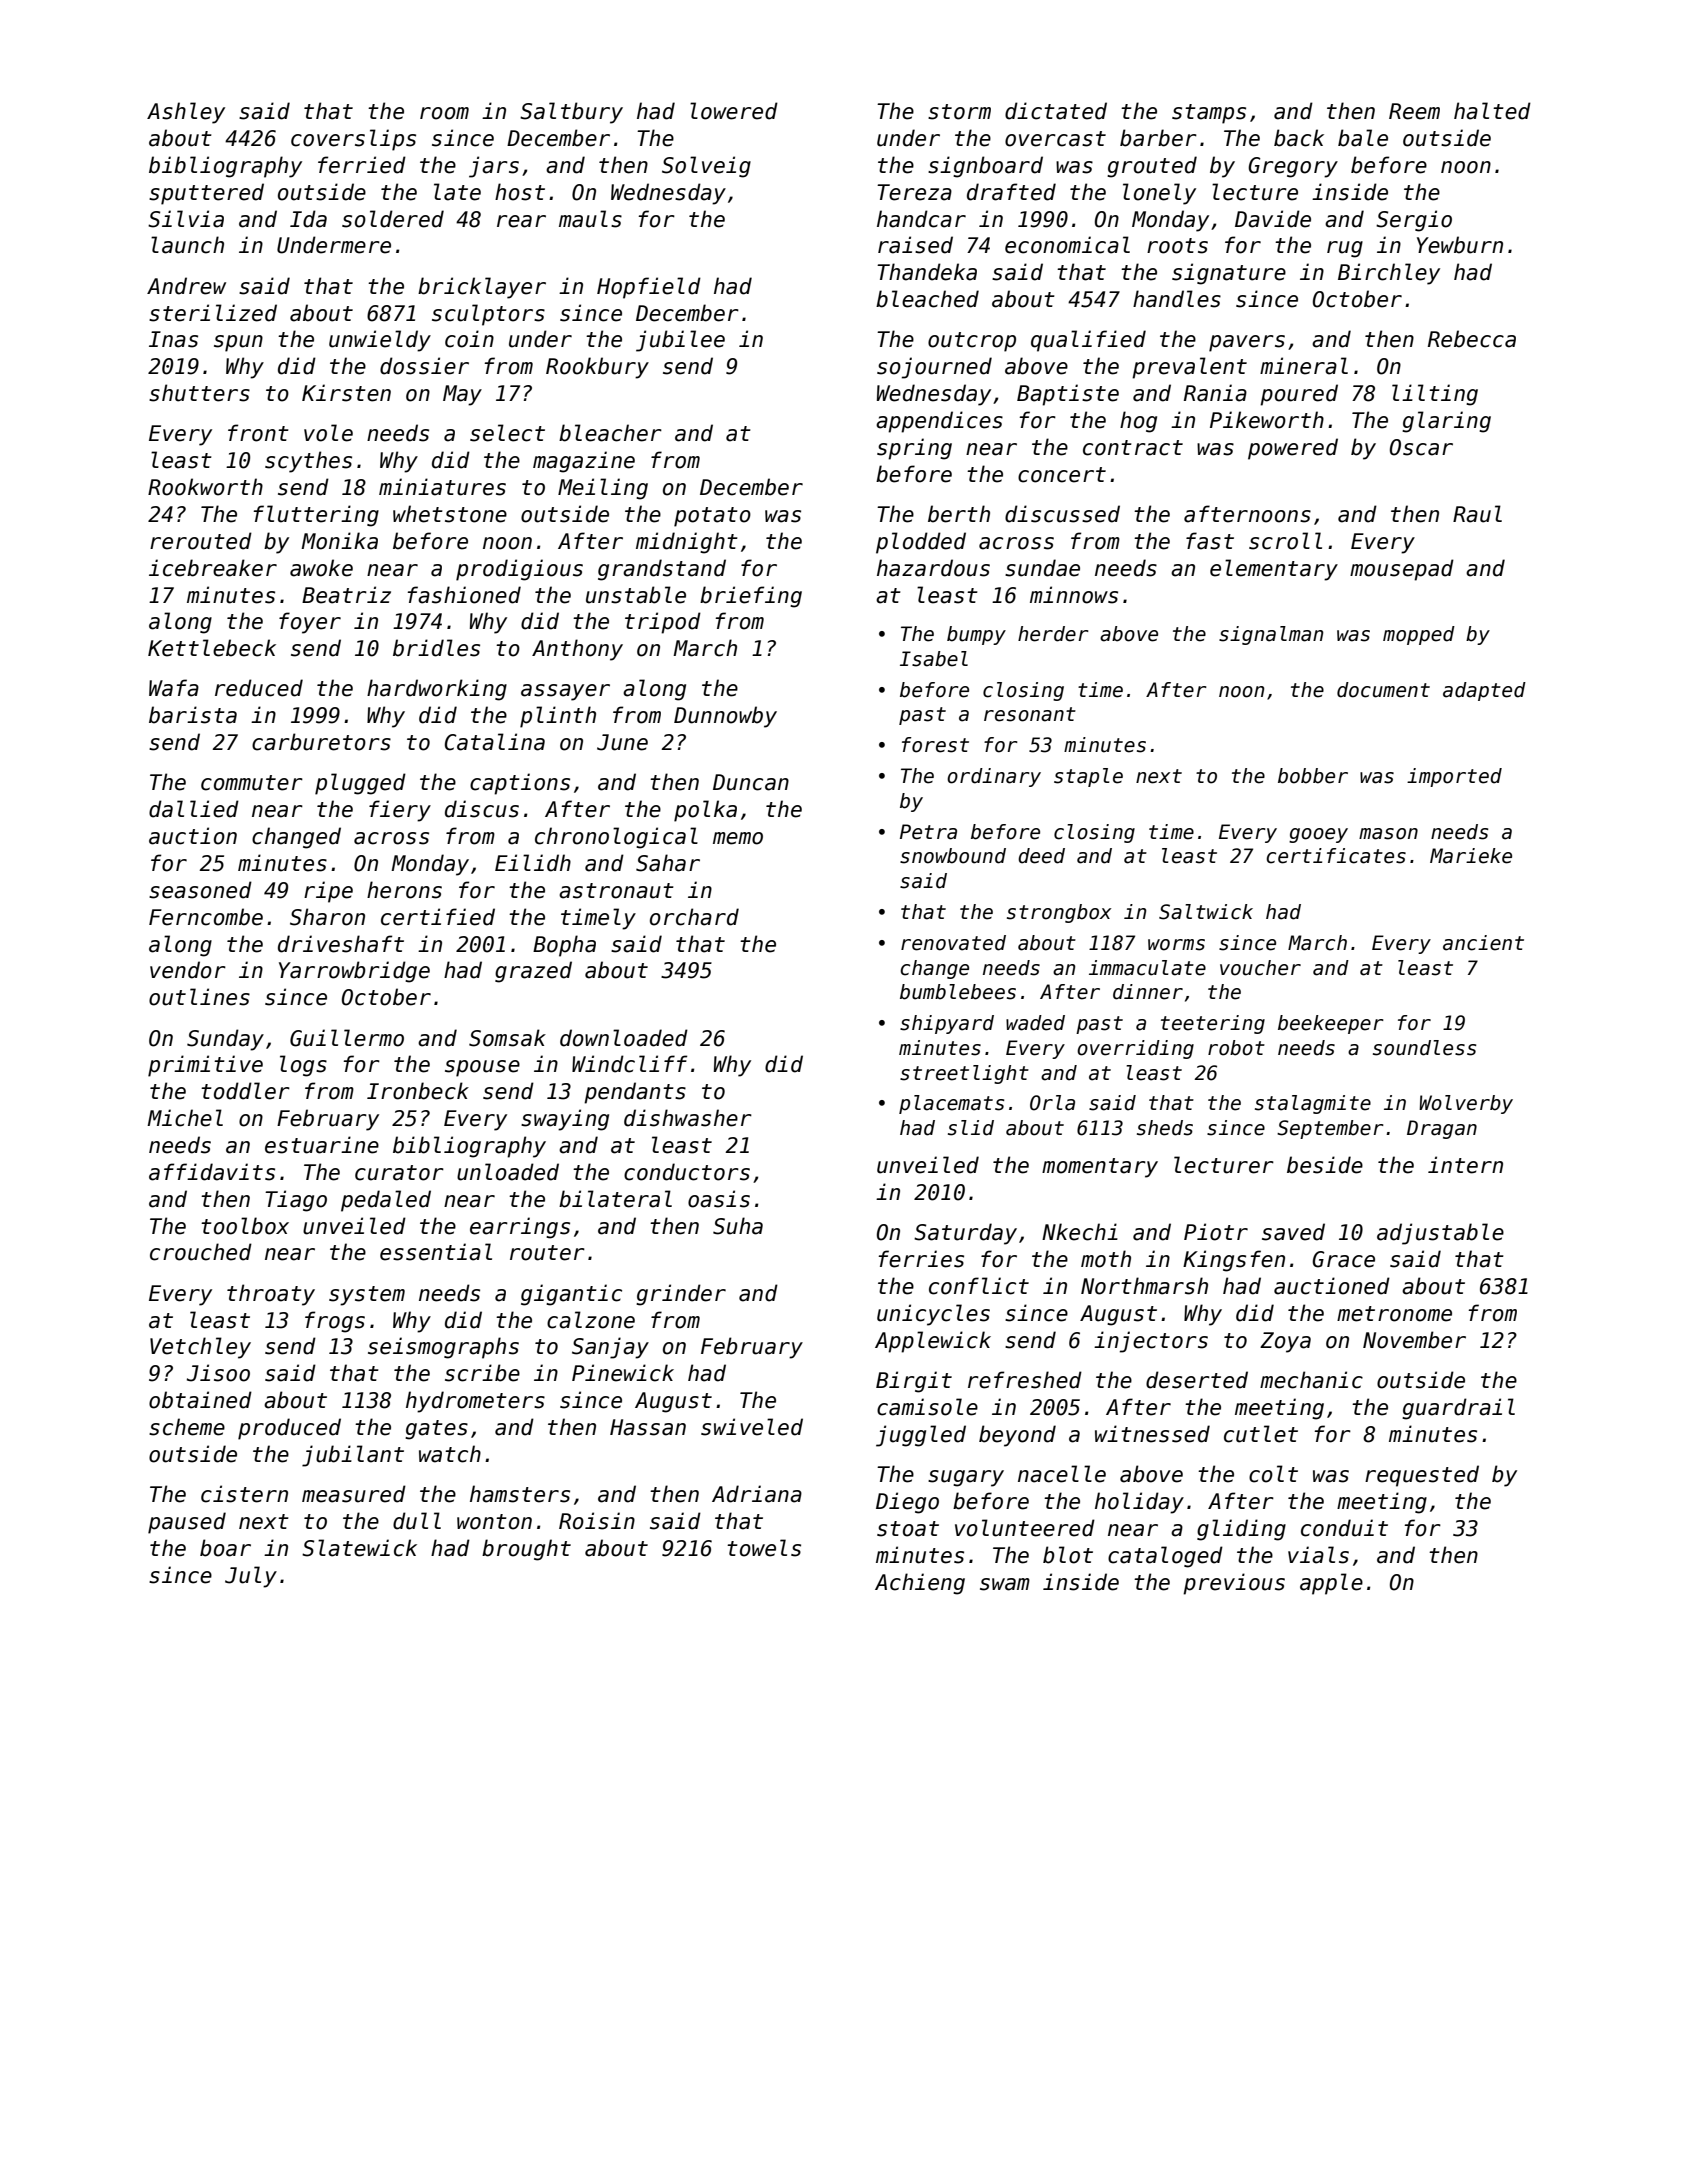 This screenshot has height=2178, width=1683. What do you see at coordinates (1177, 299) in the screenshot?
I see `handles` at bounding box center [1177, 299].
